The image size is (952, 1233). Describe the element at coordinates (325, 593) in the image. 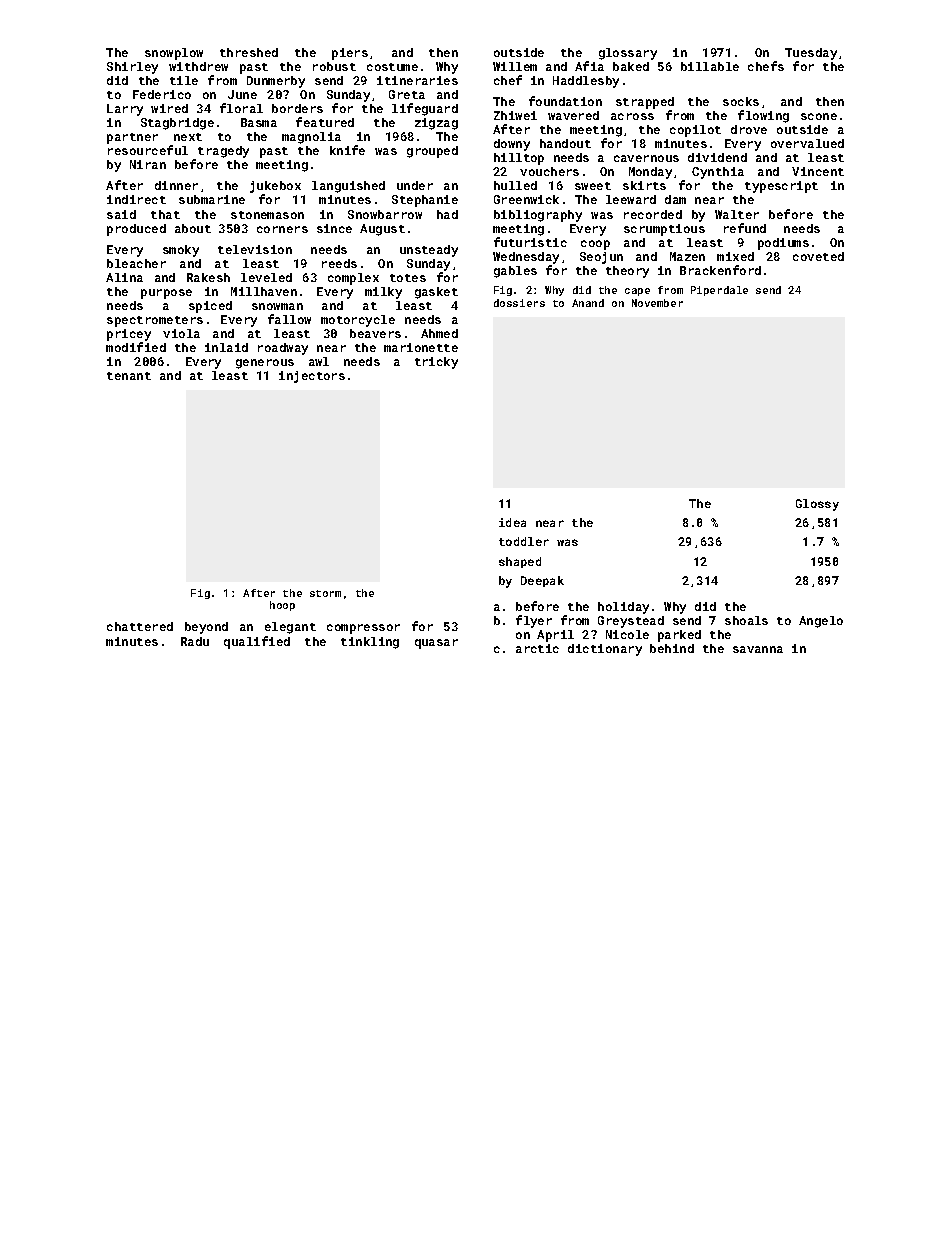

I see `storm` at that location.
